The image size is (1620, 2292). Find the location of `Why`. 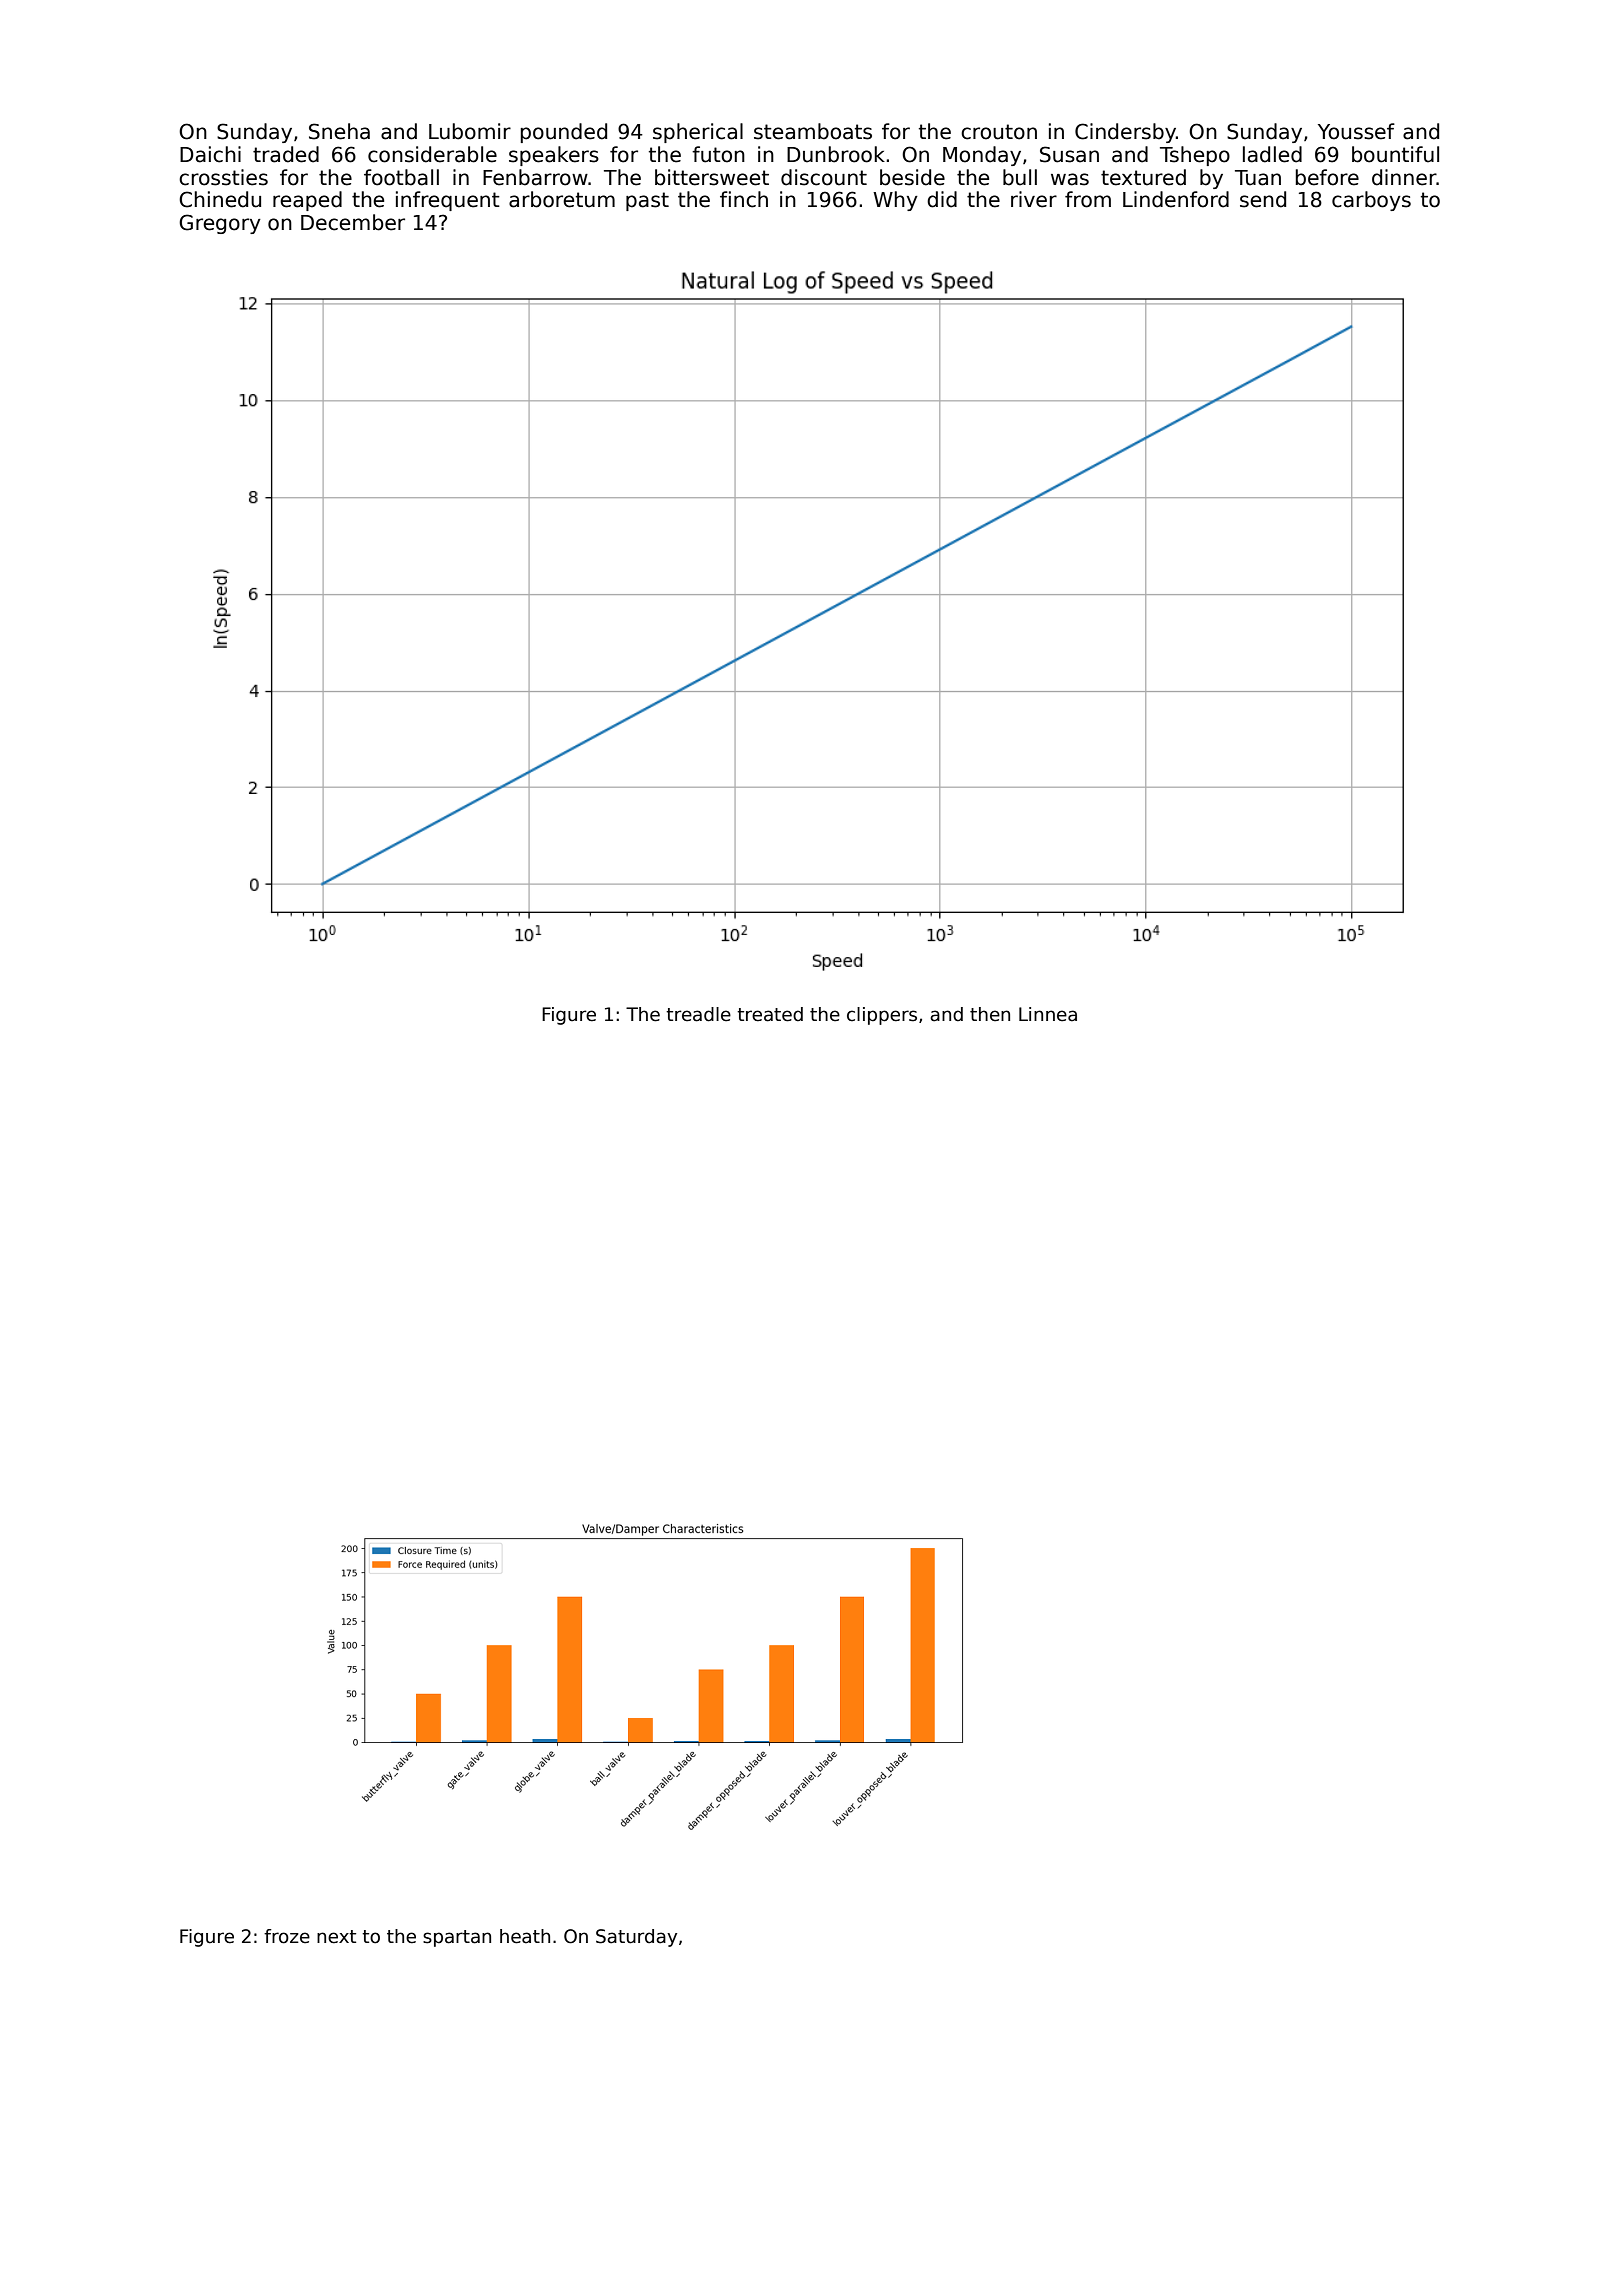

Why is located at coordinates (895, 201).
